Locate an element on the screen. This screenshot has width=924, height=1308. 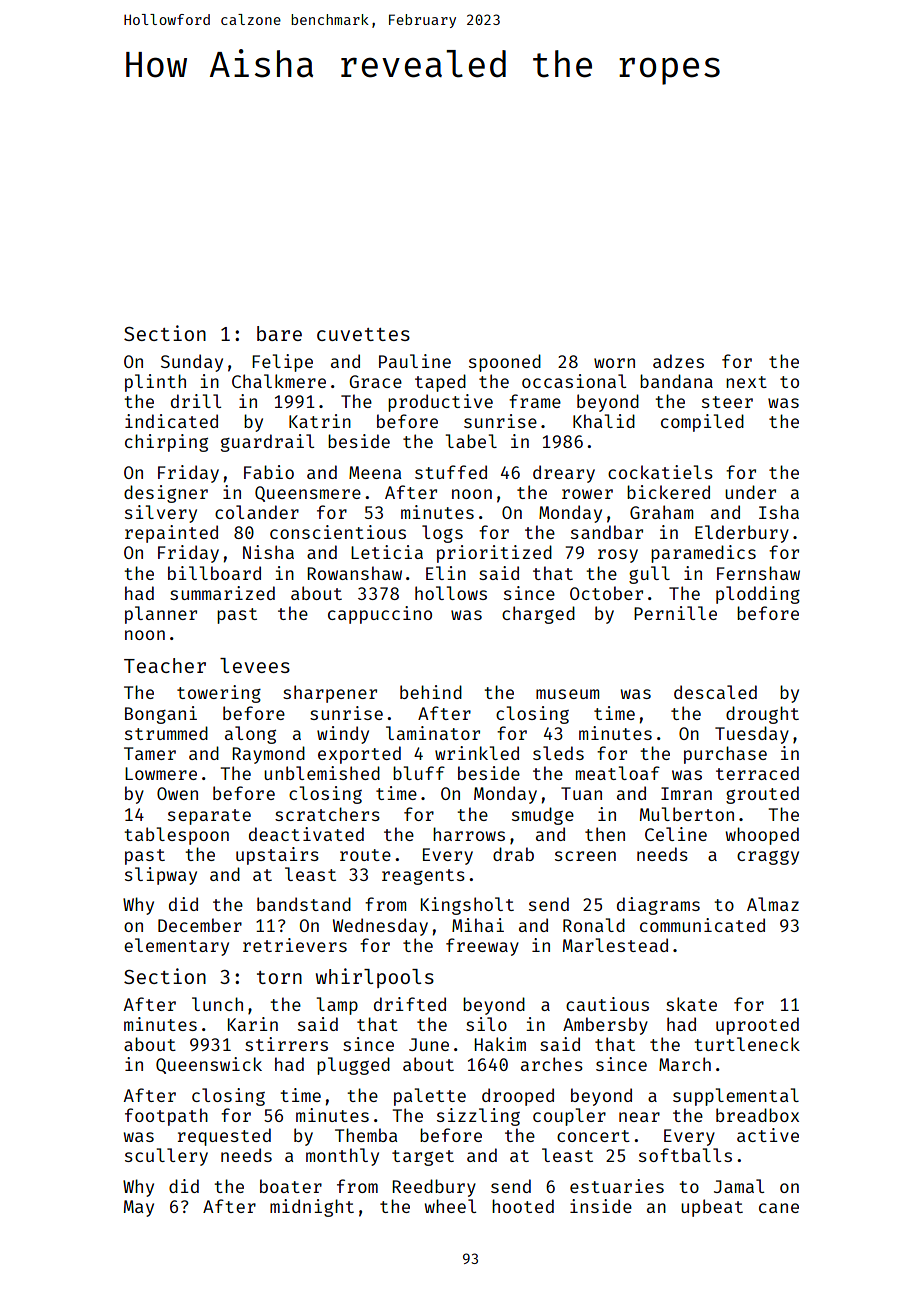
Queenswick is located at coordinates (209, 1065).
